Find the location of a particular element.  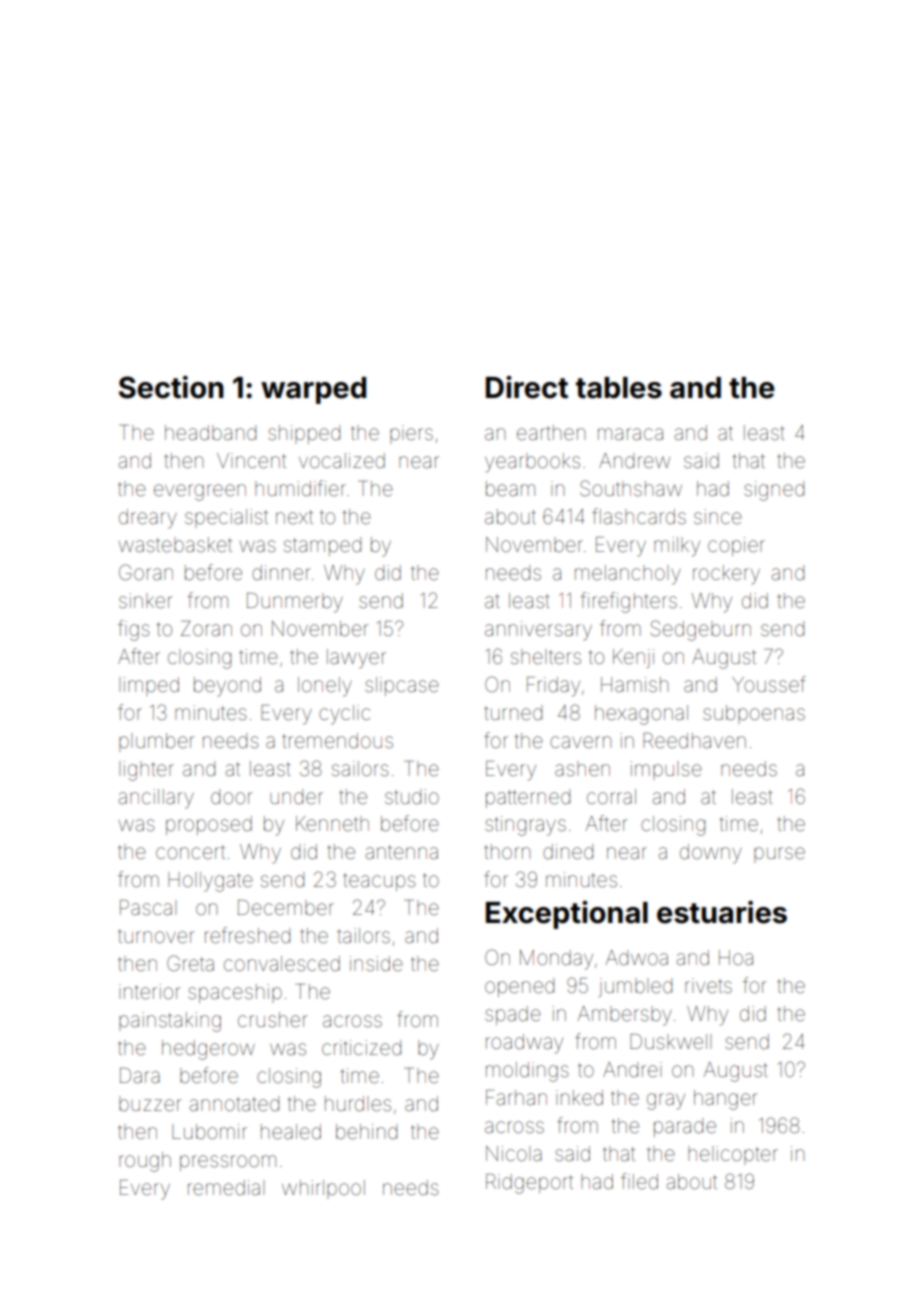

lonely is located at coordinates (325, 687).
